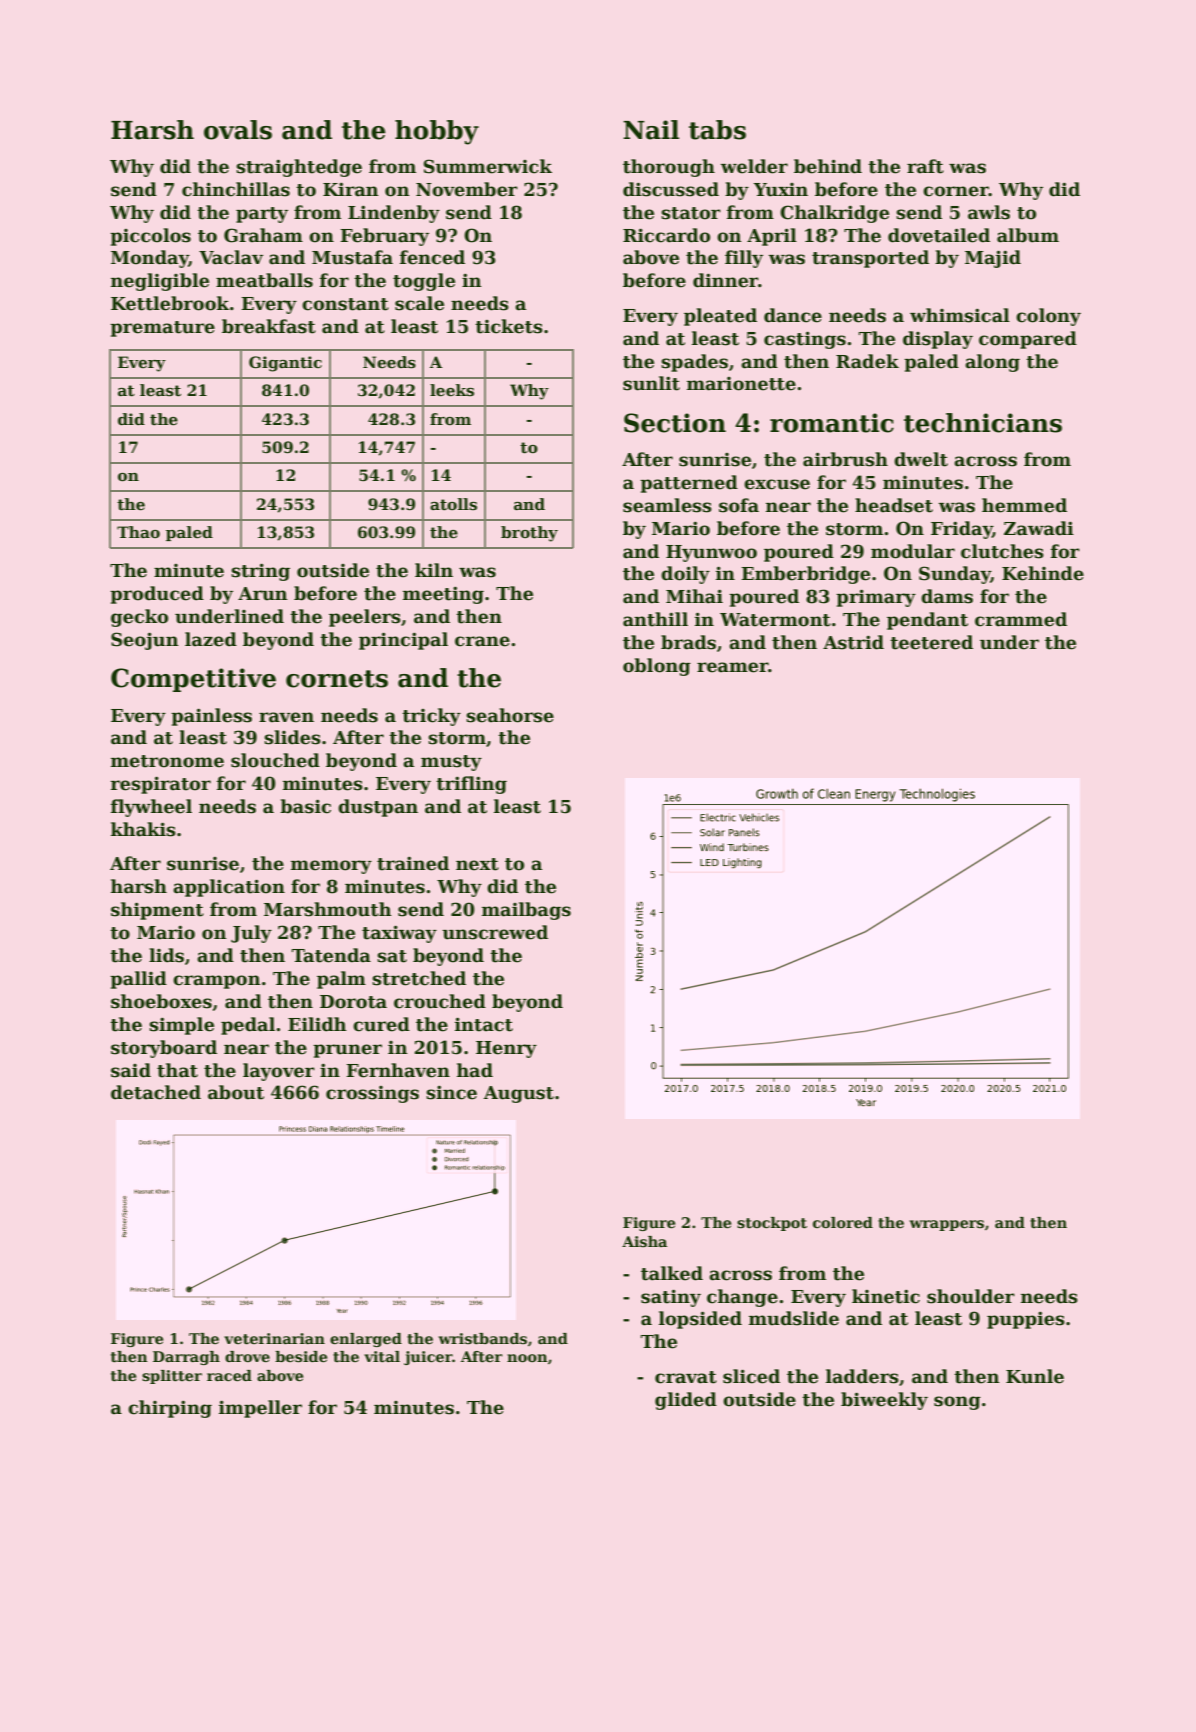 The image size is (1196, 1732). I want to click on lazed, so click(211, 639).
